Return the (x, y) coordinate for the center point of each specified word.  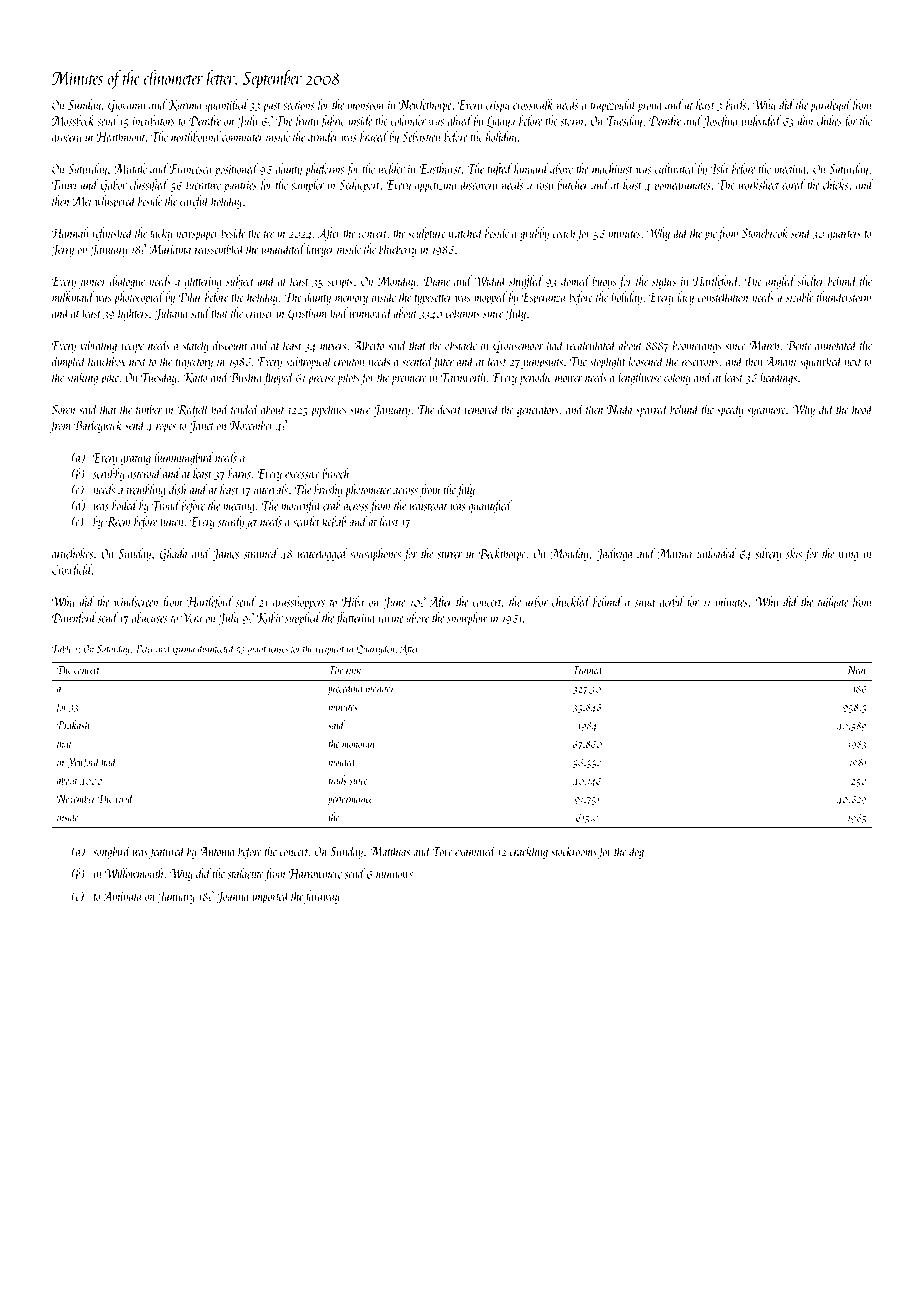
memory (351, 300)
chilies (829, 120)
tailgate (833, 603)
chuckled (571, 601)
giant (257, 650)
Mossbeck (73, 120)
